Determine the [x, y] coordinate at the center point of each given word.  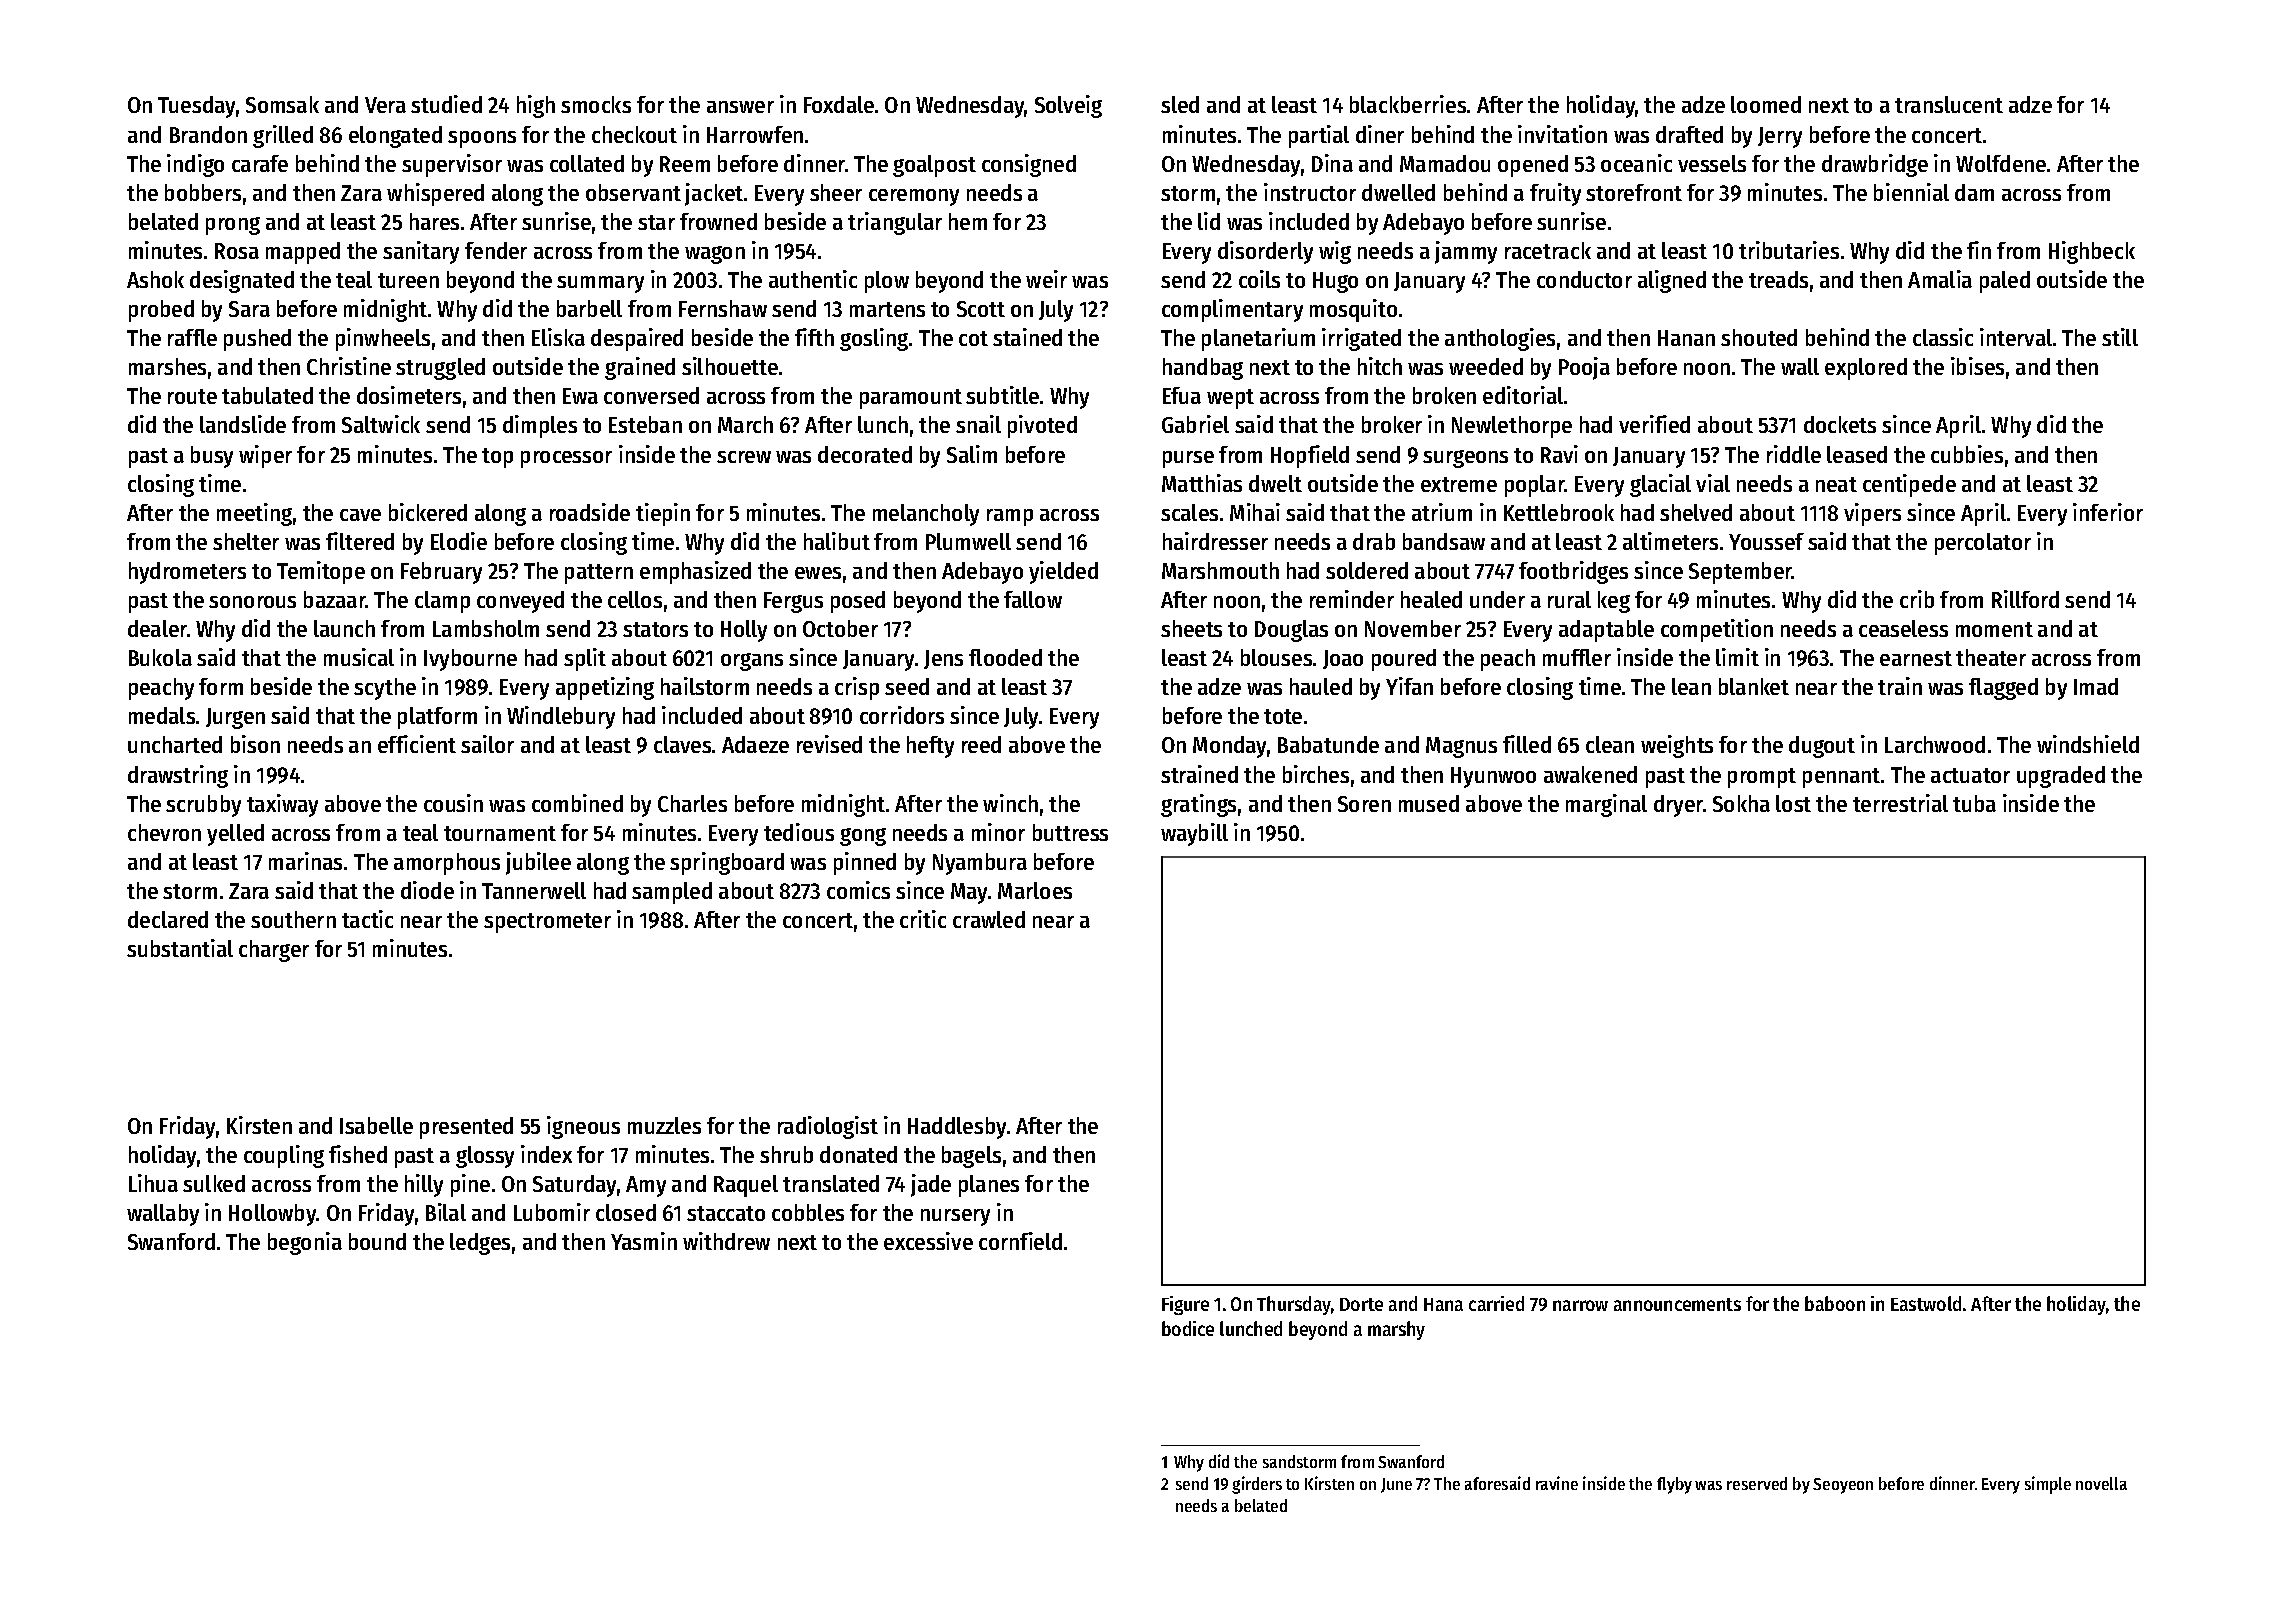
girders [1257, 1485]
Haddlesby [957, 1128]
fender [496, 250]
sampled [672, 893]
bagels [971, 1157]
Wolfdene [2001, 163]
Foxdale [839, 104]
